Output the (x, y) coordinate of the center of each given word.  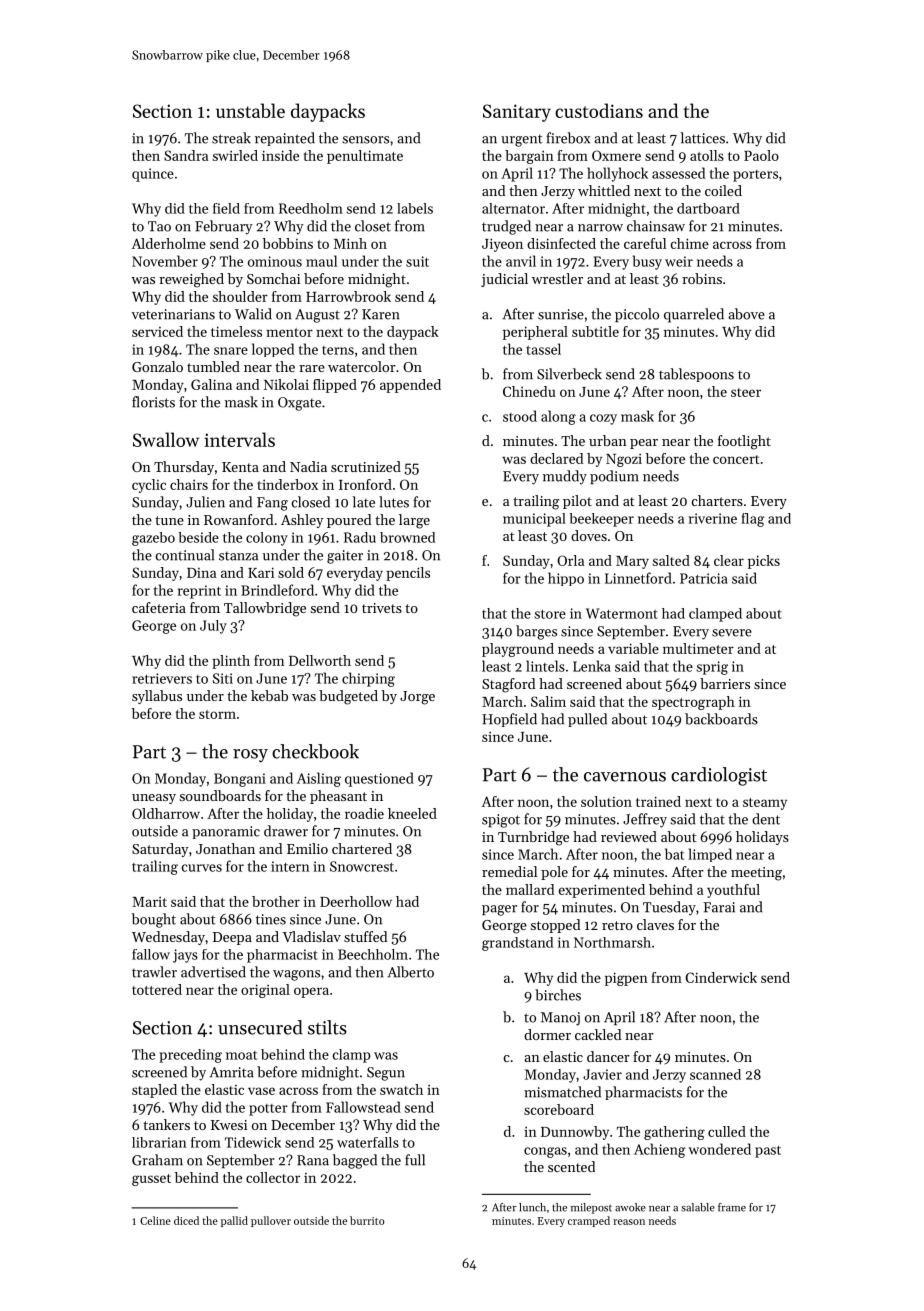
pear (644, 444)
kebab (269, 695)
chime (690, 243)
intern (290, 866)
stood (520, 416)
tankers (166, 1124)
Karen (380, 314)
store (550, 614)
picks (764, 562)
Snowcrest (362, 866)
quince (153, 175)
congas (545, 1152)
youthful (733, 891)
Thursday (184, 468)
